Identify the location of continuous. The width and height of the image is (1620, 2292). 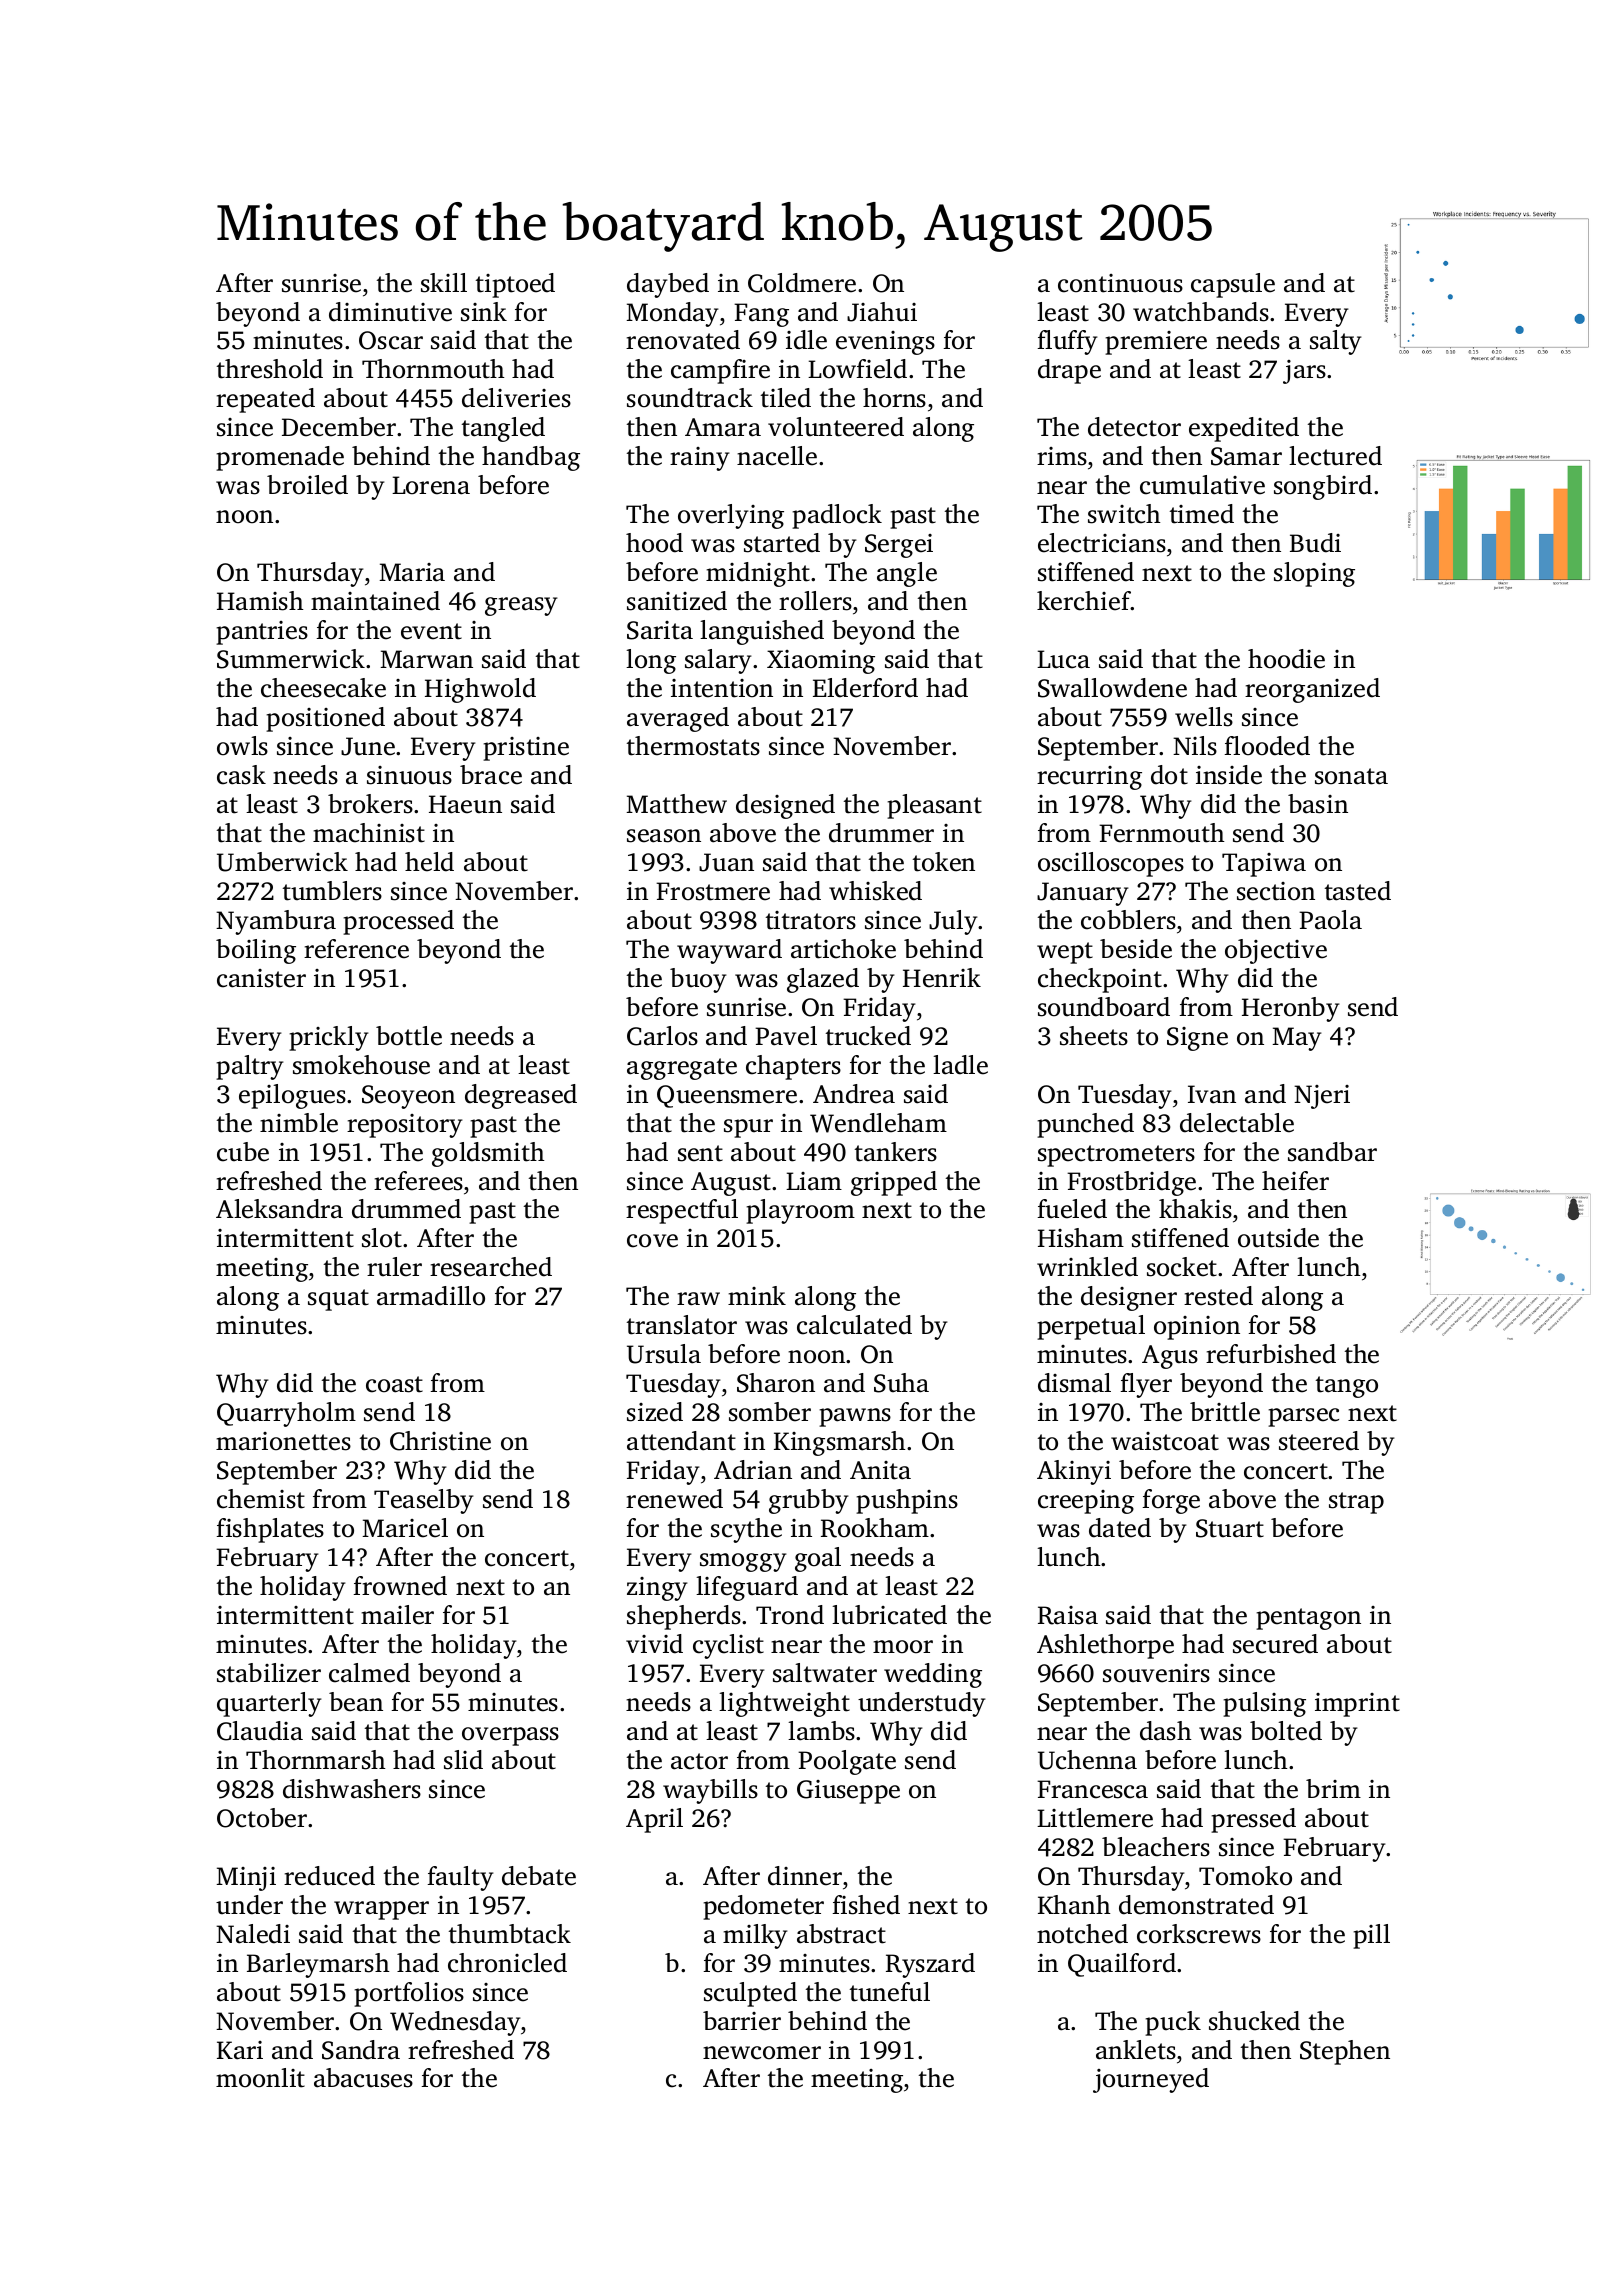
(1120, 283).
